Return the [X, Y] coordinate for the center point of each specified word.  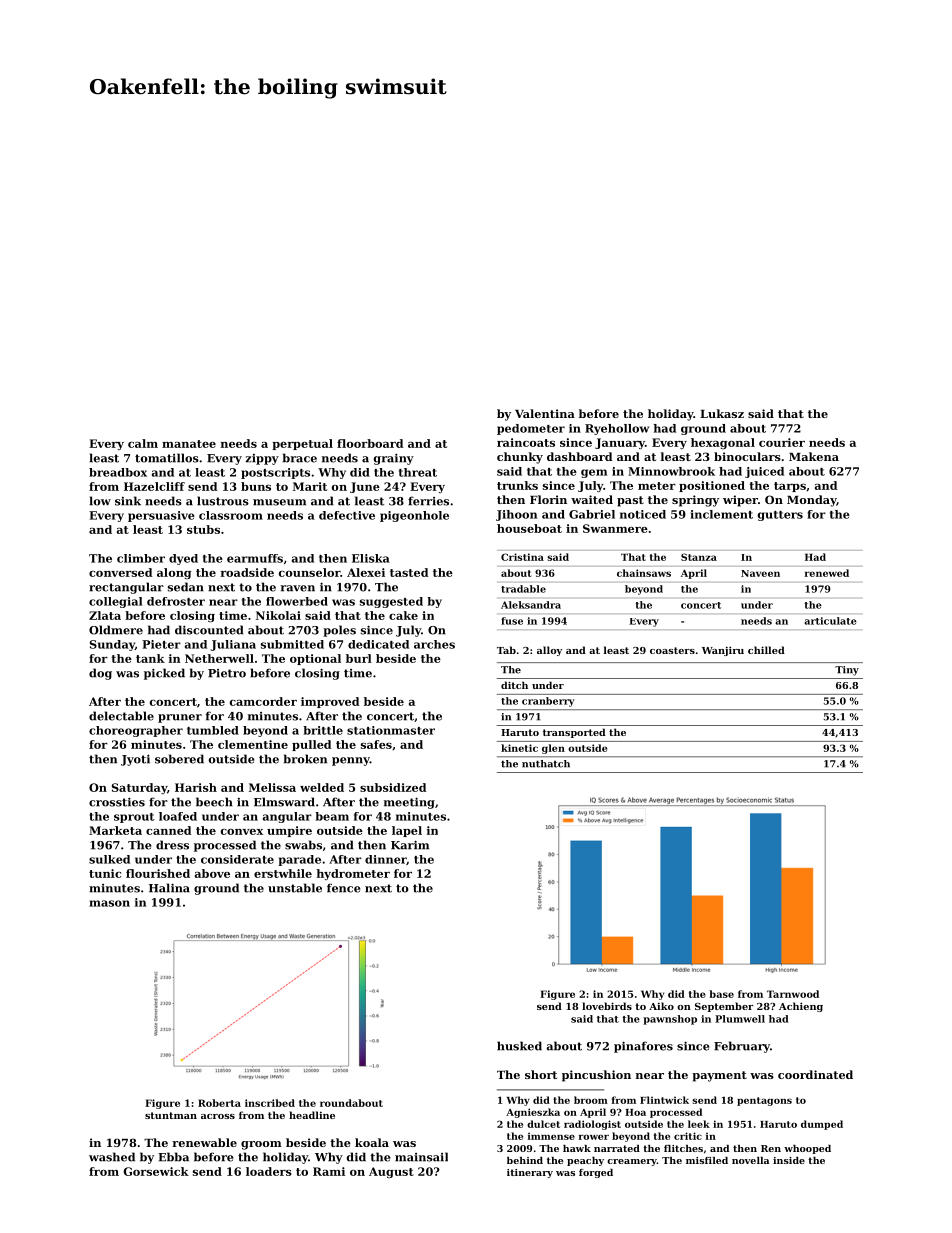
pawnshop [670, 1020]
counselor [309, 572]
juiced [764, 472]
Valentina [545, 413]
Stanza [699, 557]
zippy [262, 459]
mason [109, 903]
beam [332, 816]
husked [519, 1046]
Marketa [115, 830]
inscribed [270, 1103]
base [721, 994]
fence [343, 888]
